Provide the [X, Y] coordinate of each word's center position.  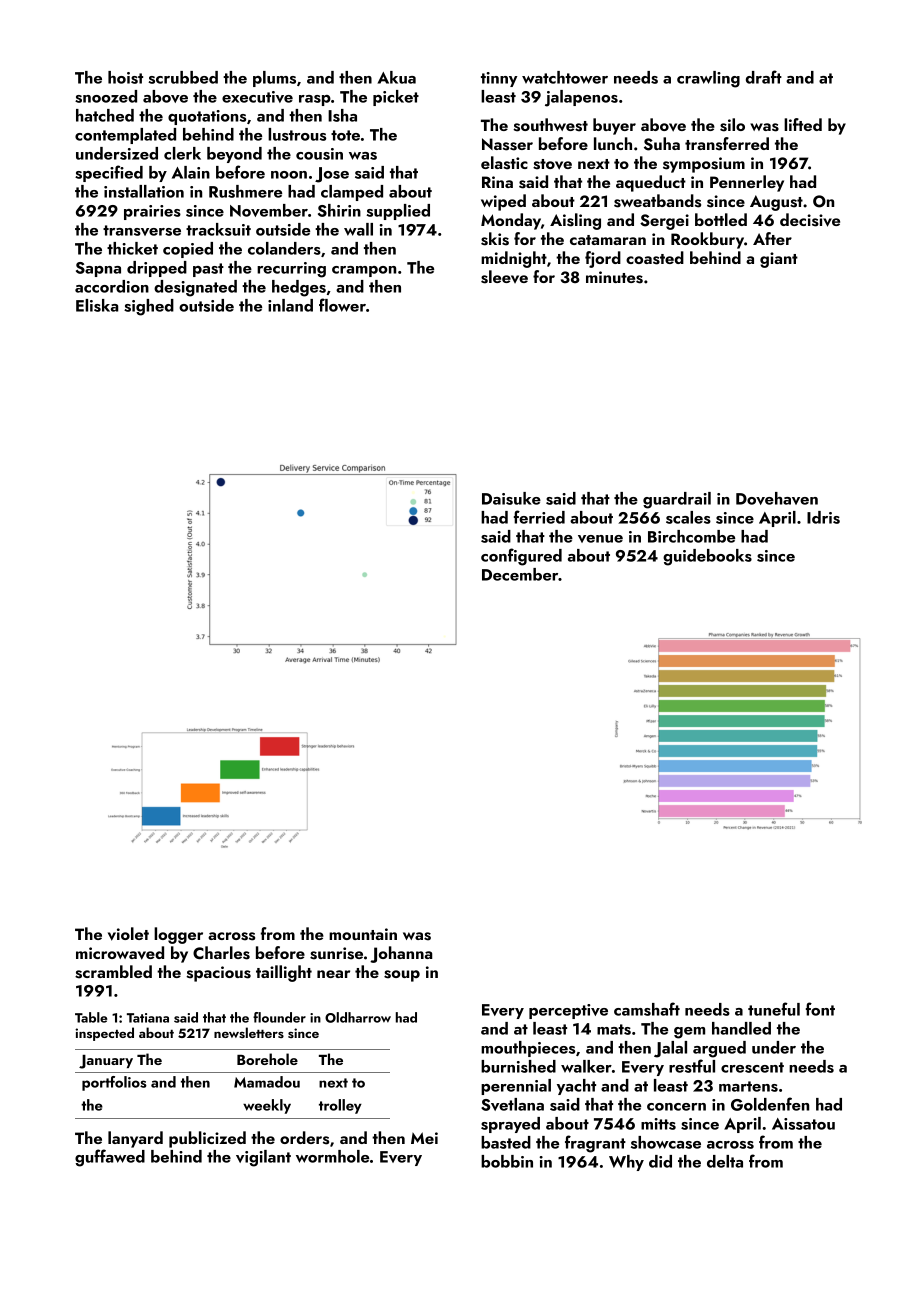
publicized [207, 1139]
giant [779, 260]
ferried [539, 517]
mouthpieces [528, 1049]
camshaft [647, 1009]
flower [342, 305]
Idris [823, 517]
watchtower [565, 77]
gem [689, 1033]
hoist [125, 77]
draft [764, 77]
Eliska [97, 305]
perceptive [568, 1011]
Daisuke [511, 498]
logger [178, 935]
